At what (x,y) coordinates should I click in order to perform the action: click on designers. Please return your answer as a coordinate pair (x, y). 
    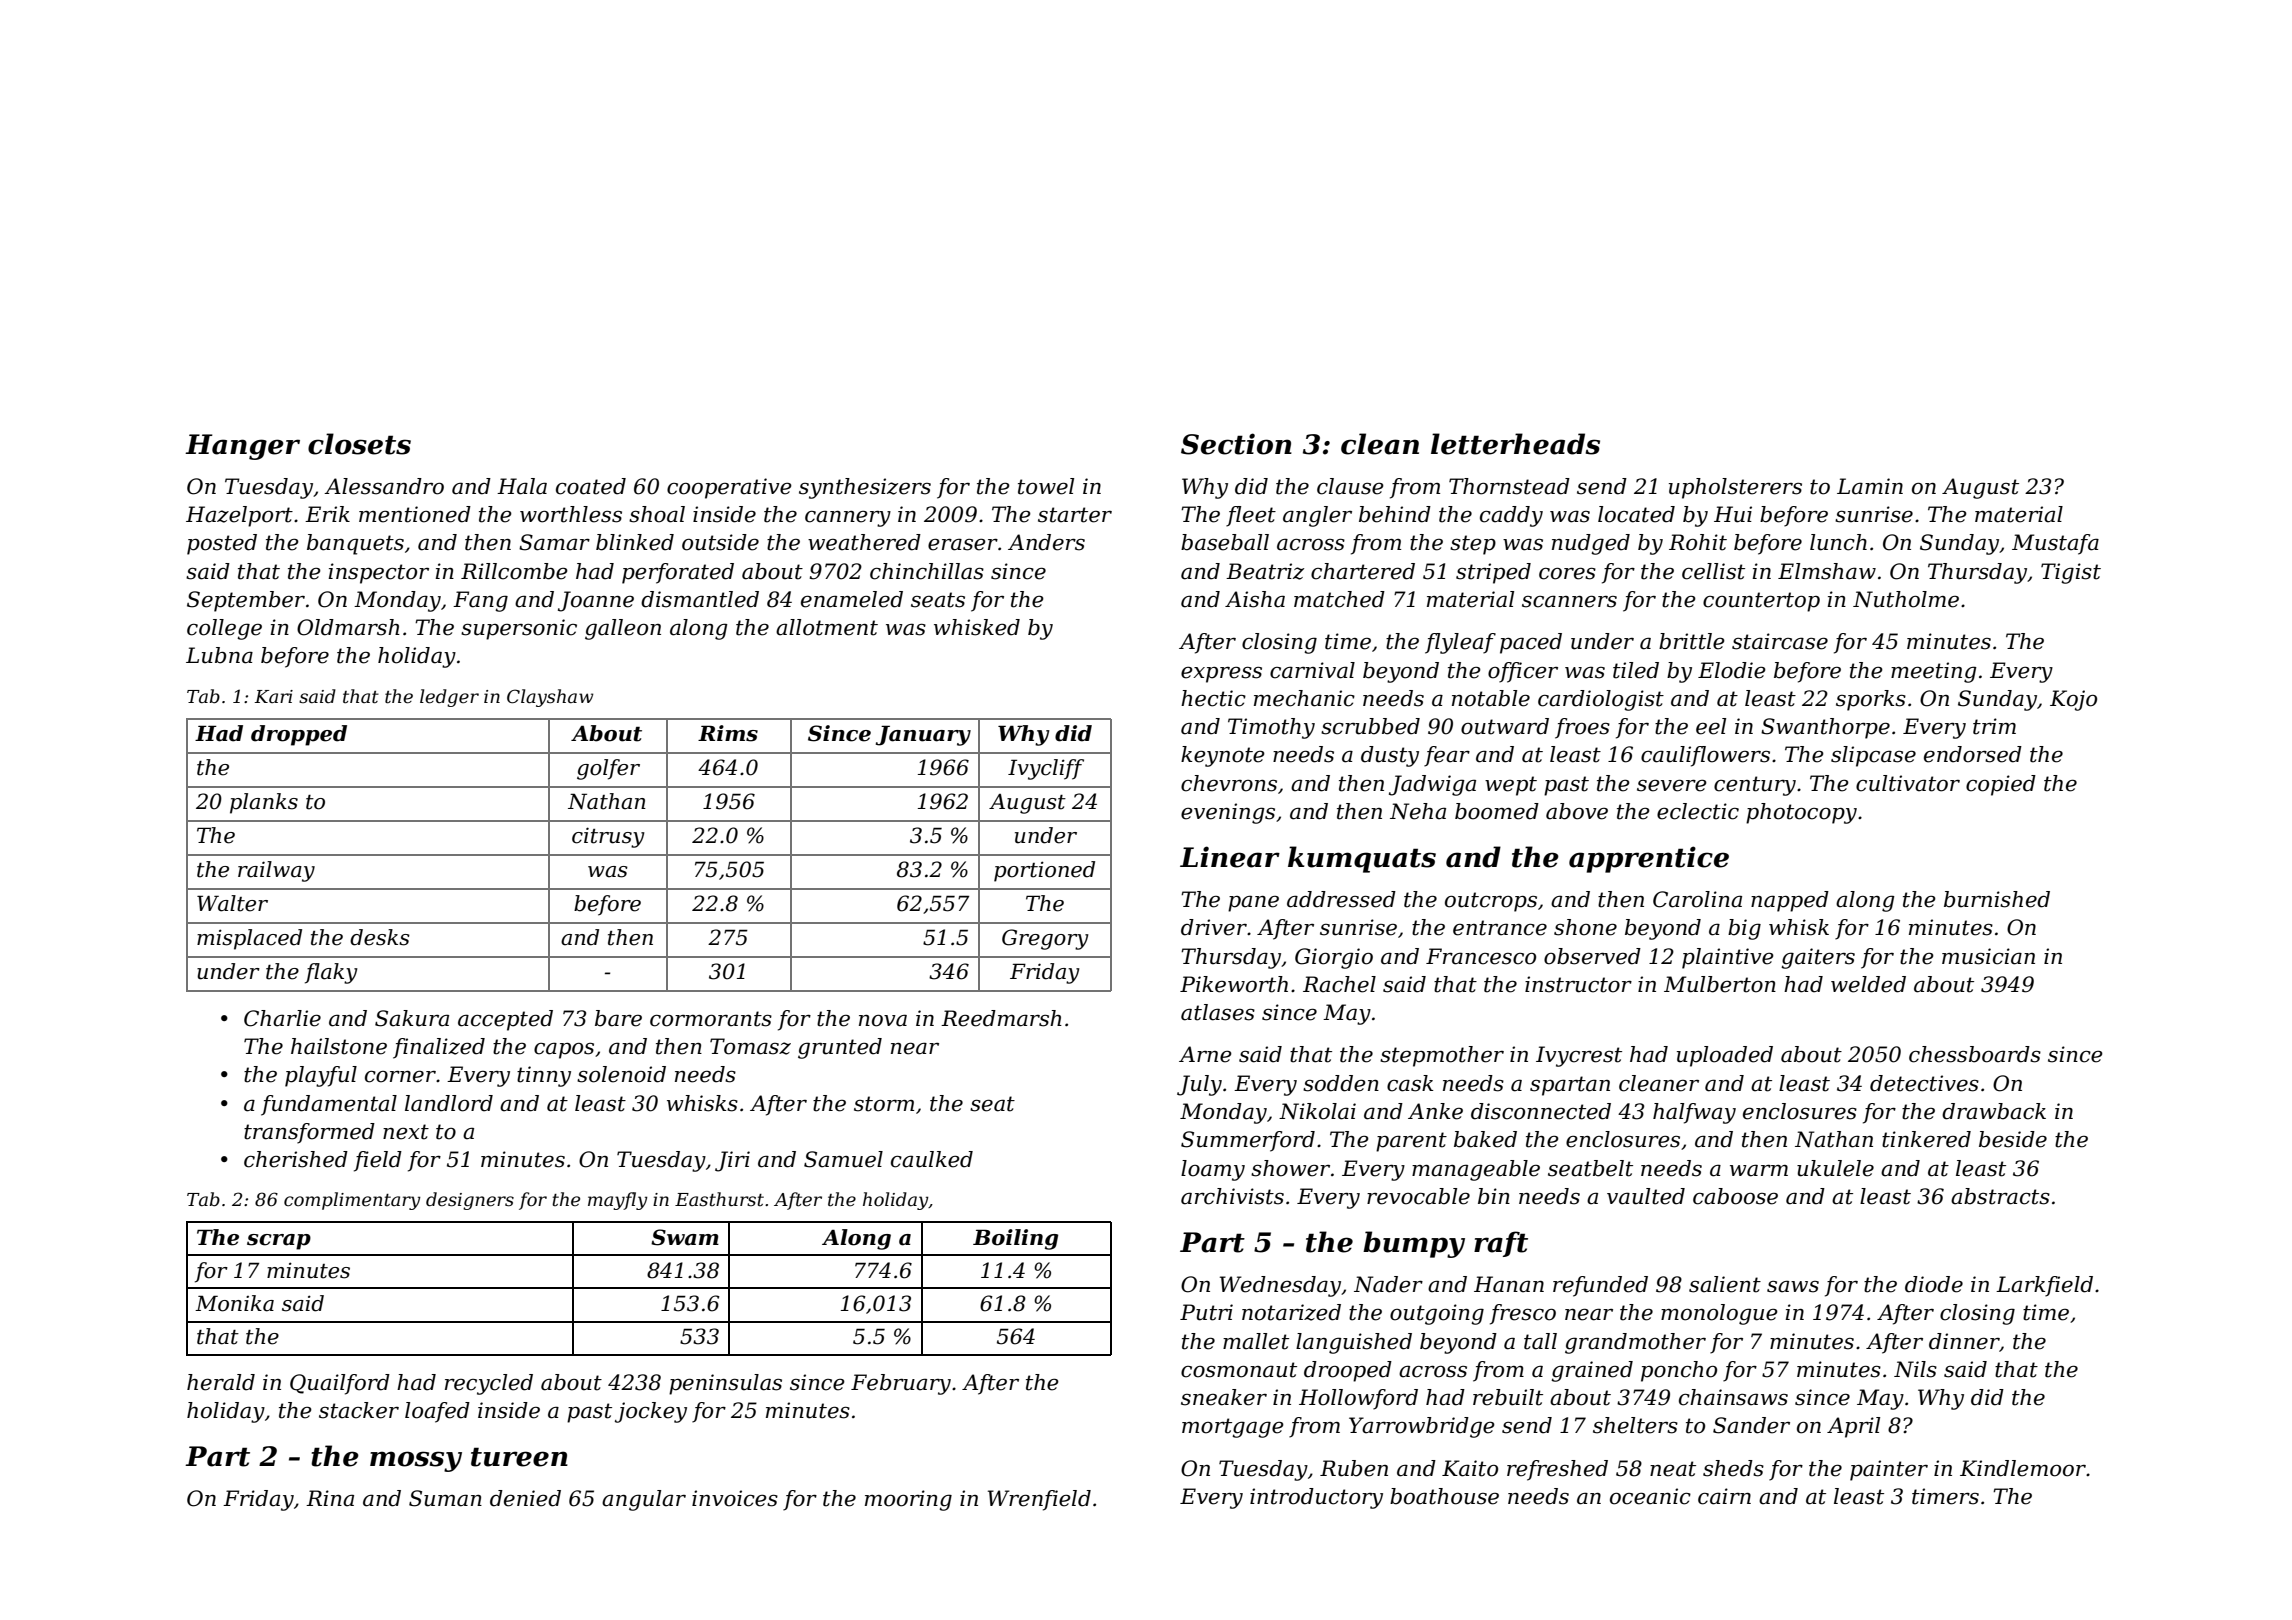
    Looking at the image, I should click on (470, 1201).
